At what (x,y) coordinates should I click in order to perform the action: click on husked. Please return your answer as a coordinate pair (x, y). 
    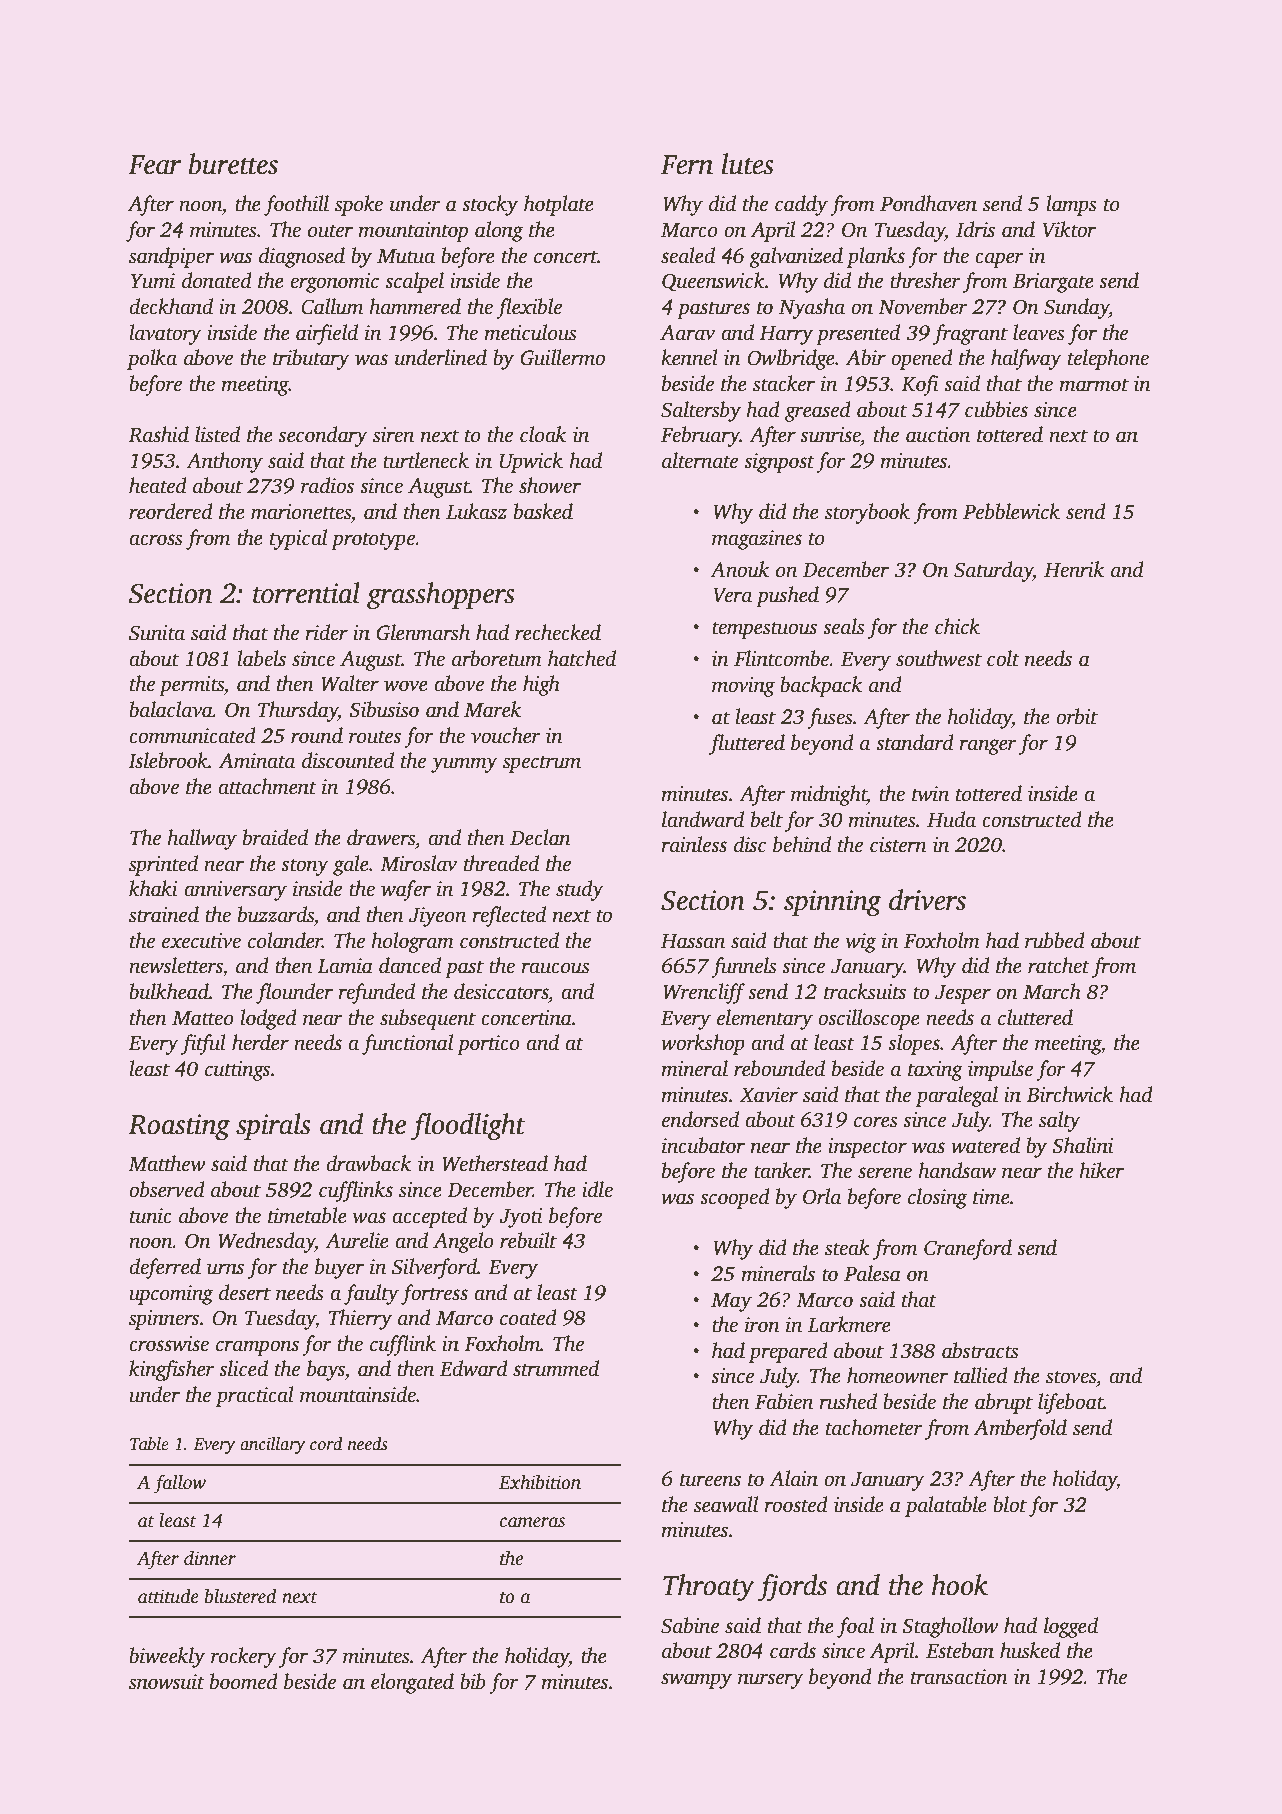
    Looking at the image, I should click on (1030, 1650).
